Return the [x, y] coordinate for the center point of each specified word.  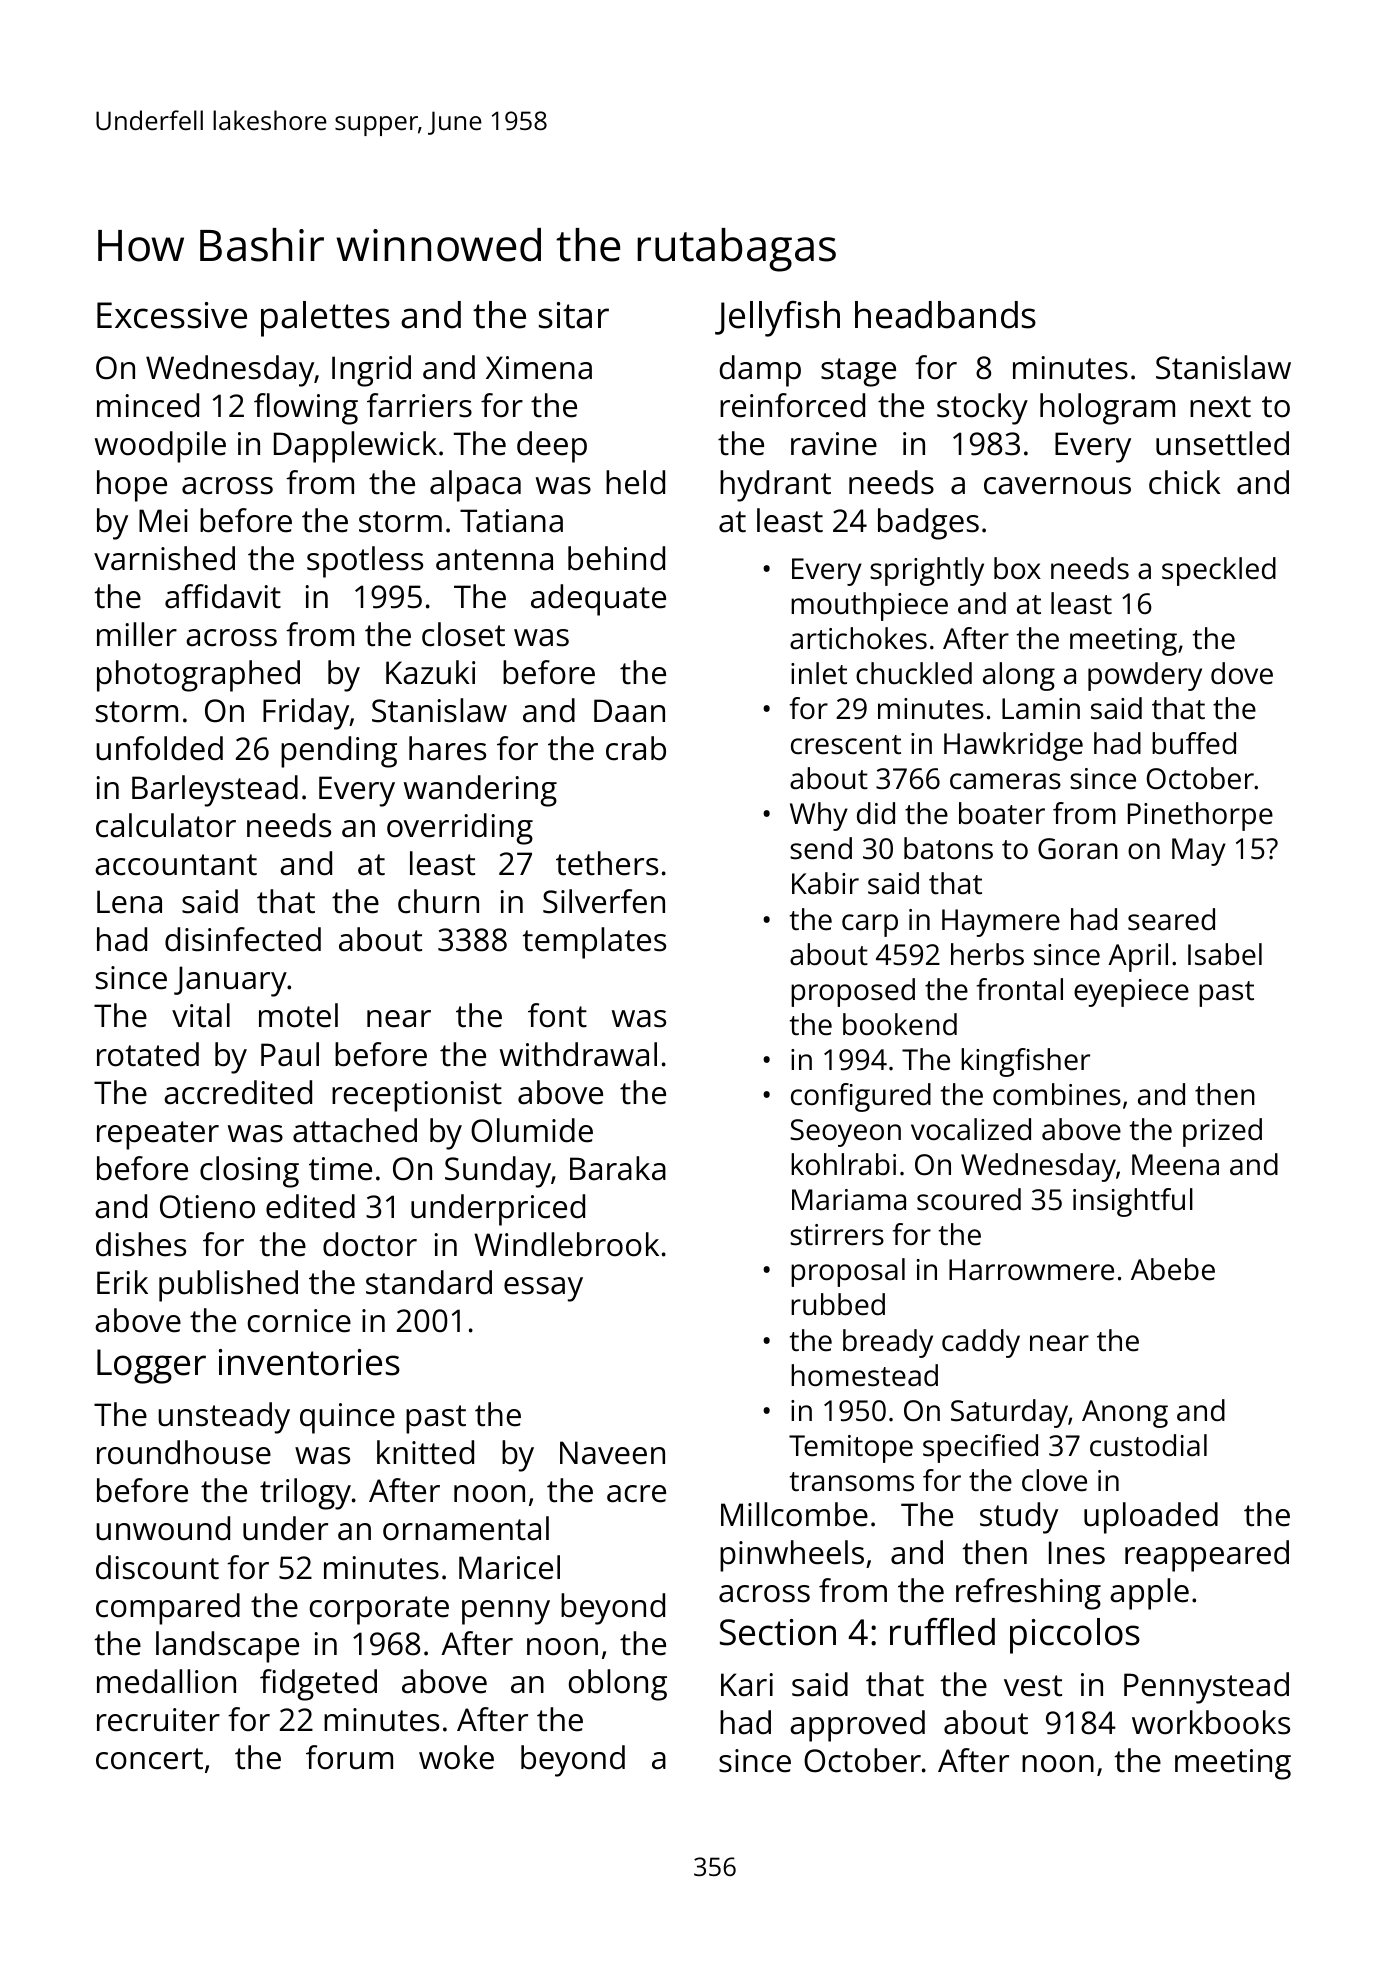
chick [1185, 482]
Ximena [539, 368]
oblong [618, 1685]
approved [857, 1726]
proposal [848, 1272]
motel [298, 1015]
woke [456, 1757]
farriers [419, 405]
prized [1222, 1132]
